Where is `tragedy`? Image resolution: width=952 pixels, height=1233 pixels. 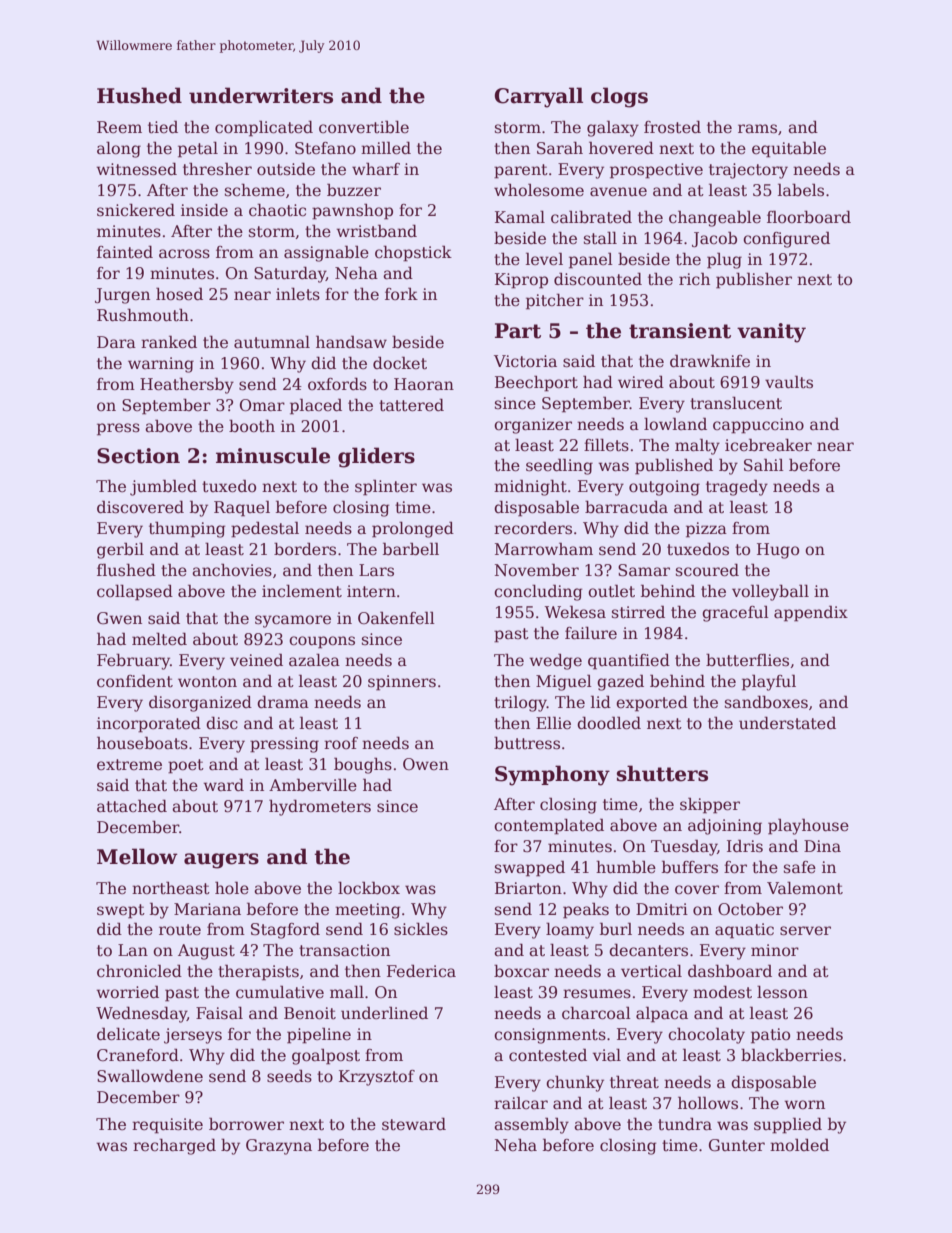 tragedy is located at coordinates (737, 487).
